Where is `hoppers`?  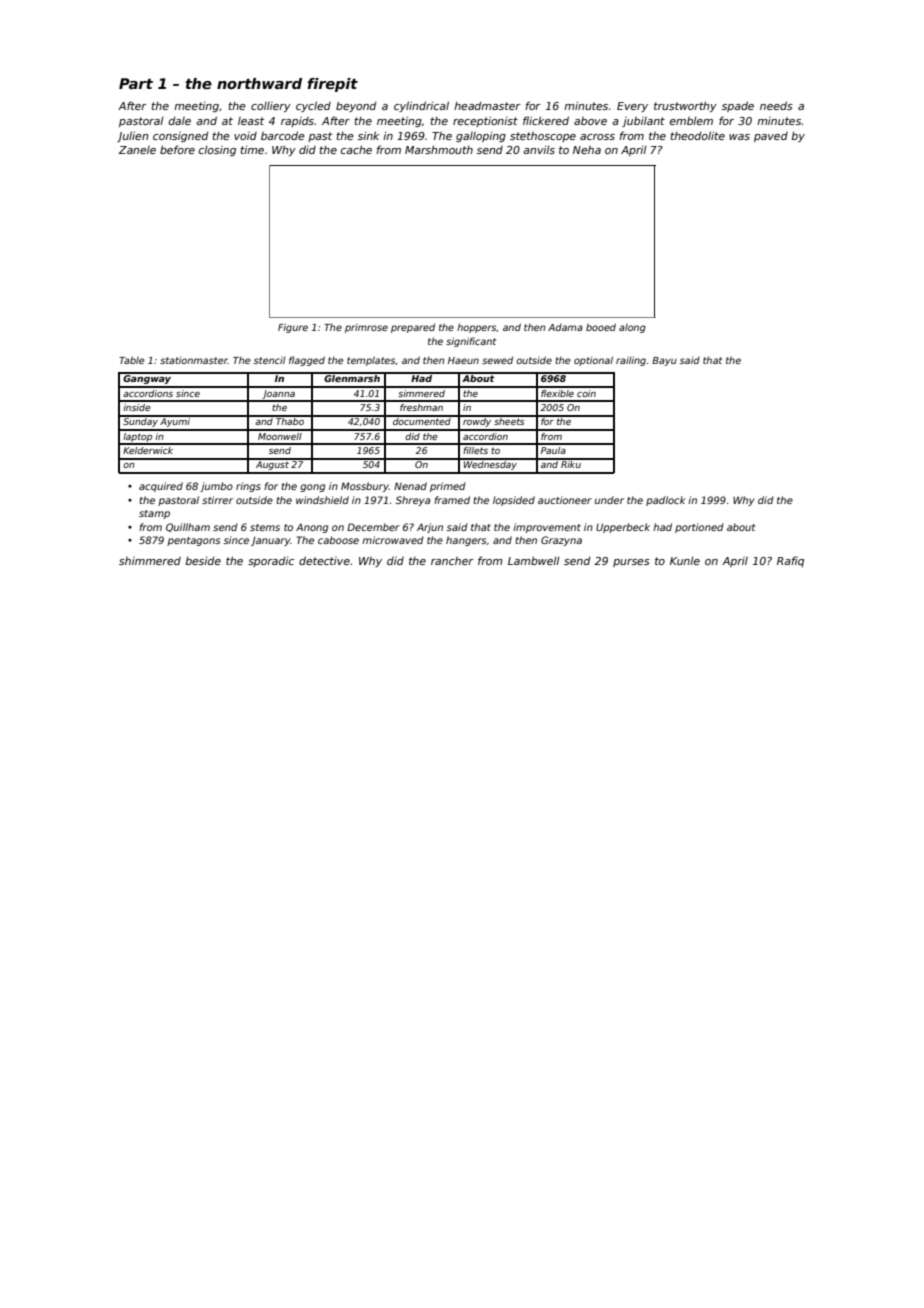
hoppers is located at coordinates (476, 328).
